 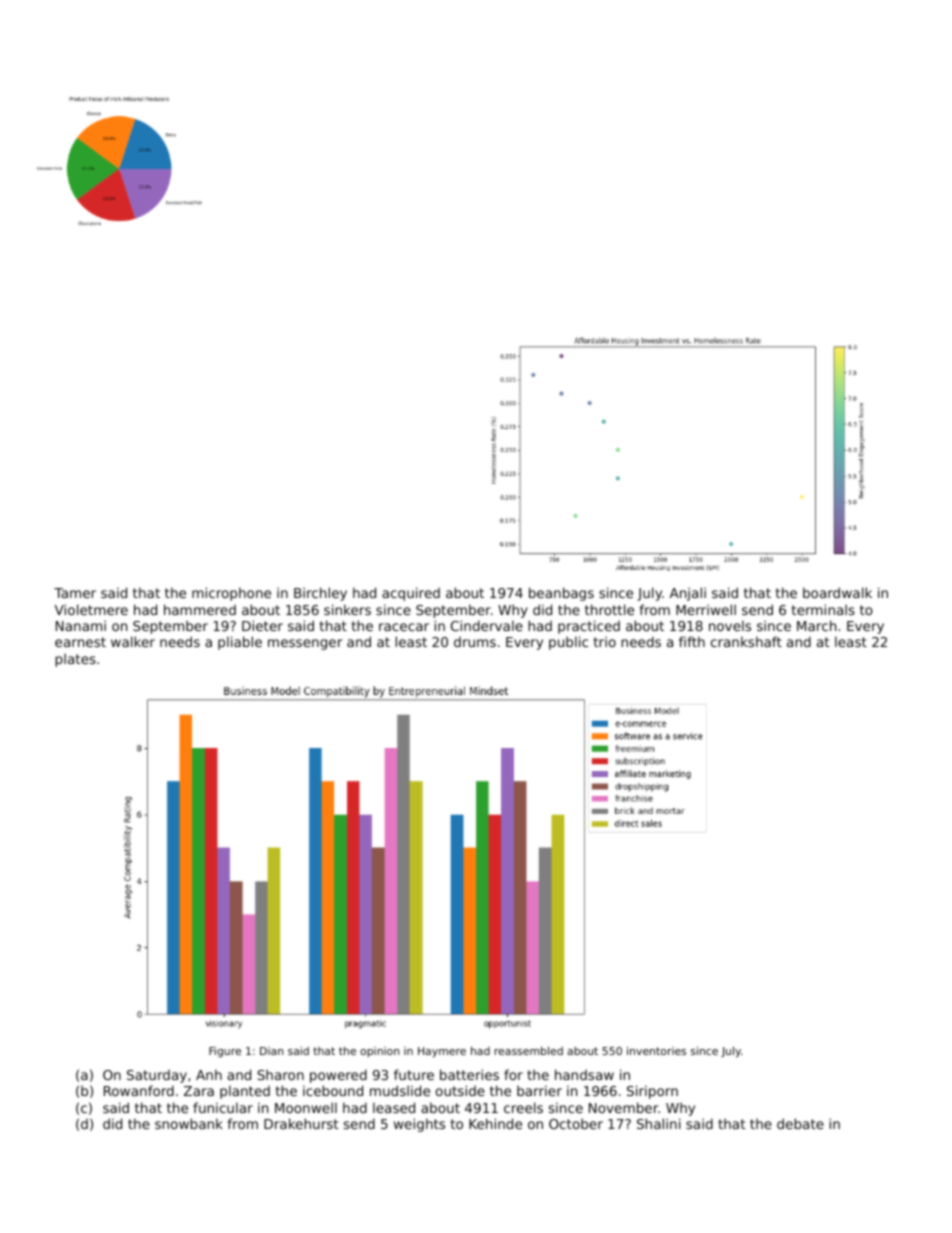 What do you see at coordinates (271, 1051) in the page?
I see `Dian` at bounding box center [271, 1051].
